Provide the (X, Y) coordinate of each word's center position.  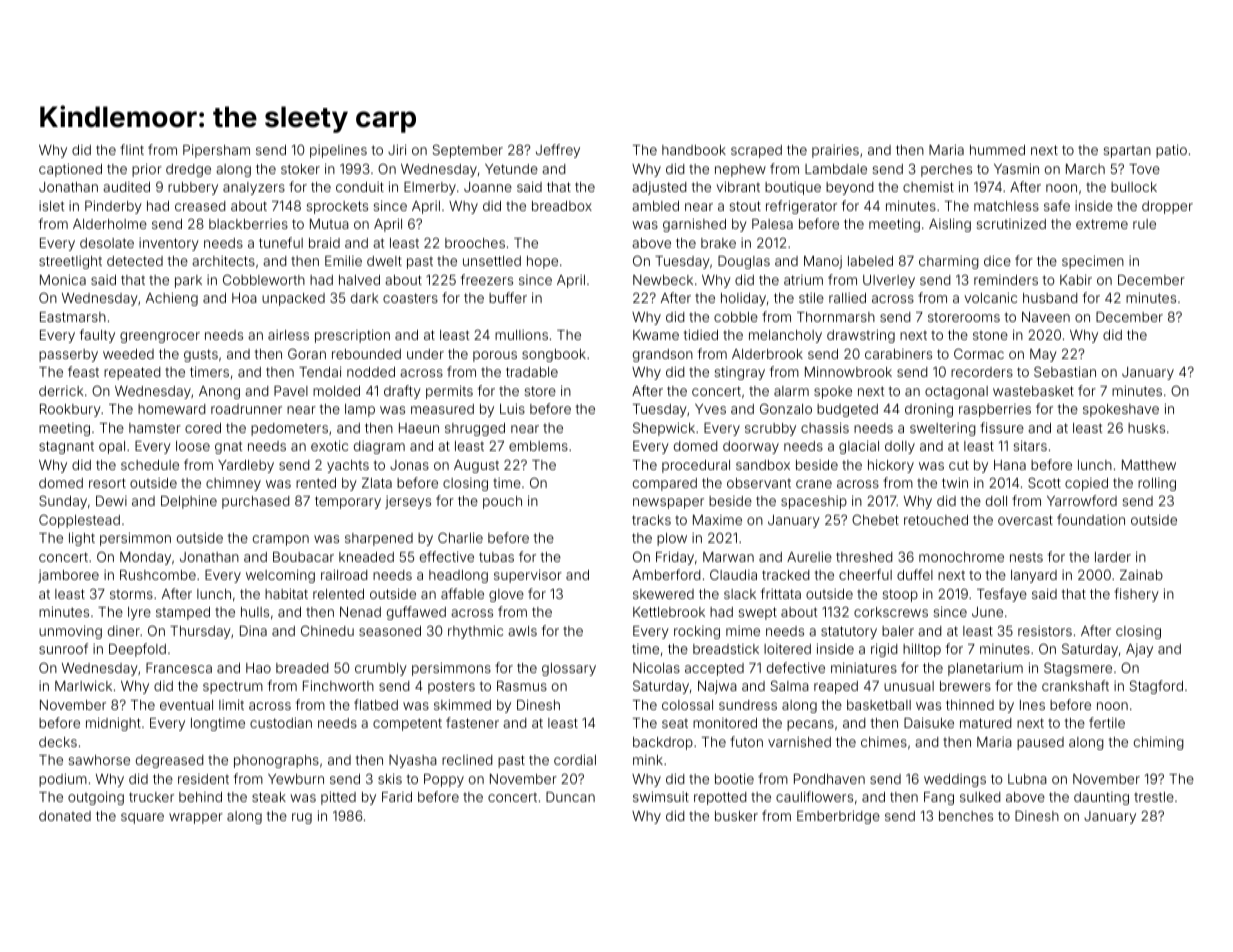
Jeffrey (558, 151)
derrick (61, 391)
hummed (997, 150)
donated (65, 816)
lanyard (1034, 576)
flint (132, 149)
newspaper (668, 503)
